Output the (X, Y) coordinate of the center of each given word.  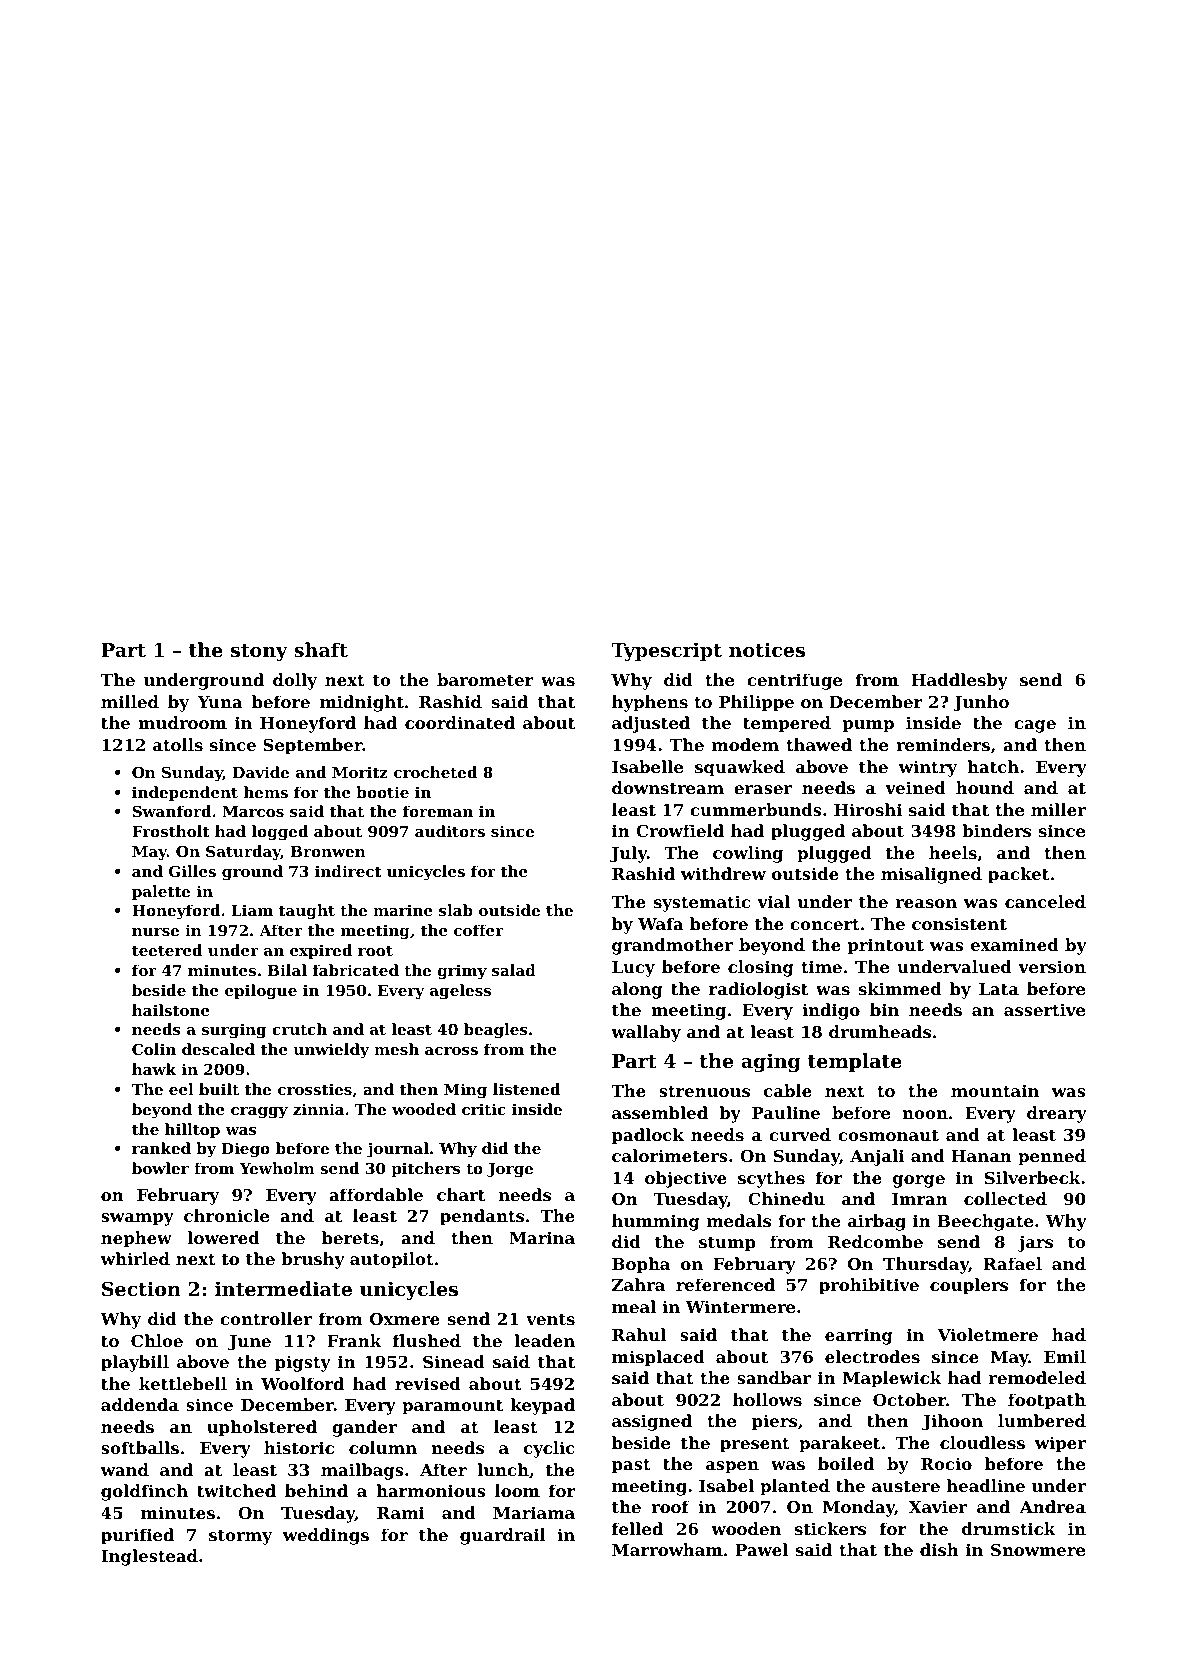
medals (739, 1220)
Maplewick (892, 1379)
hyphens (650, 703)
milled (130, 701)
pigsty (302, 1363)
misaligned (931, 875)
